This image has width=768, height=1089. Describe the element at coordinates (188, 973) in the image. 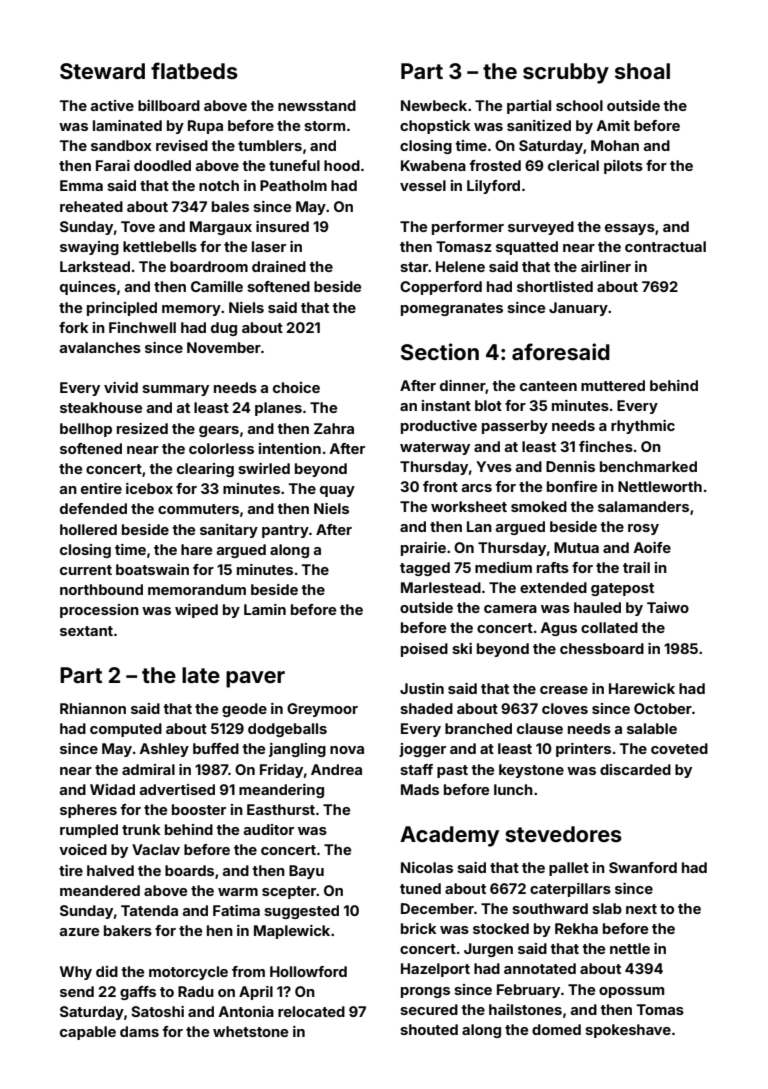

I see `motorcycle` at that location.
